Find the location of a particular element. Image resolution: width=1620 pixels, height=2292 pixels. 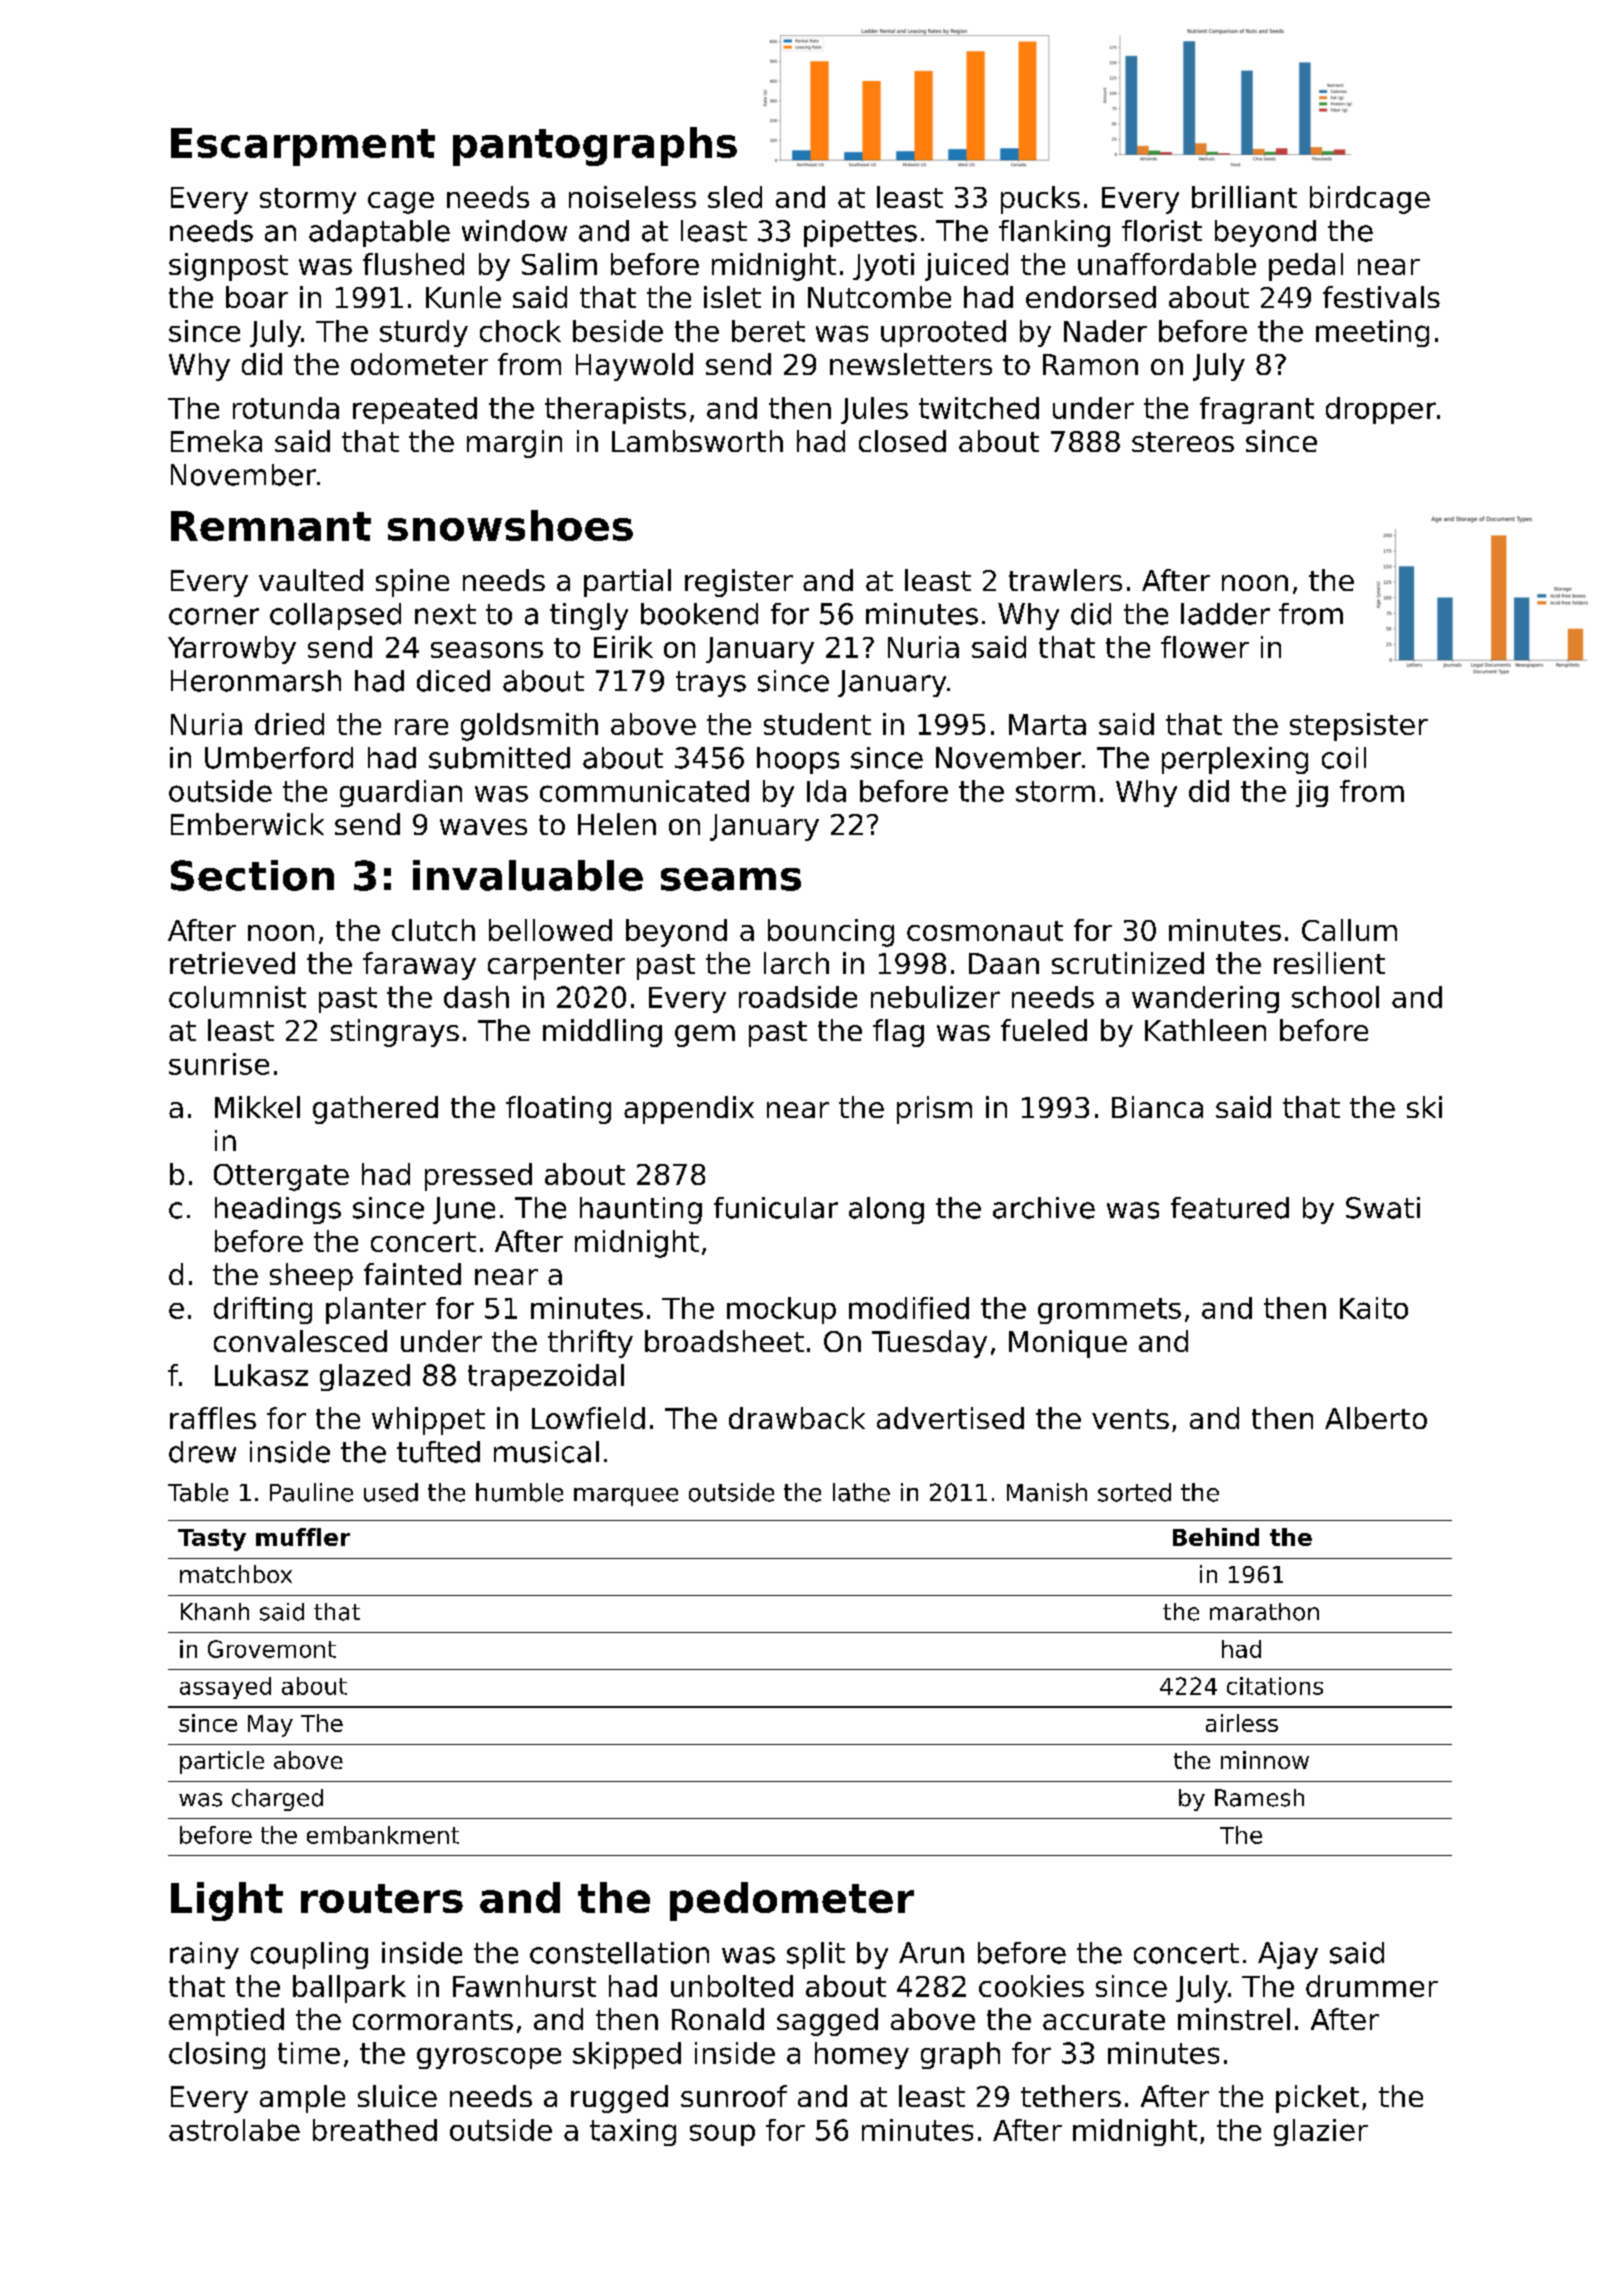

pucks is located at coordinates (1040, 200).
